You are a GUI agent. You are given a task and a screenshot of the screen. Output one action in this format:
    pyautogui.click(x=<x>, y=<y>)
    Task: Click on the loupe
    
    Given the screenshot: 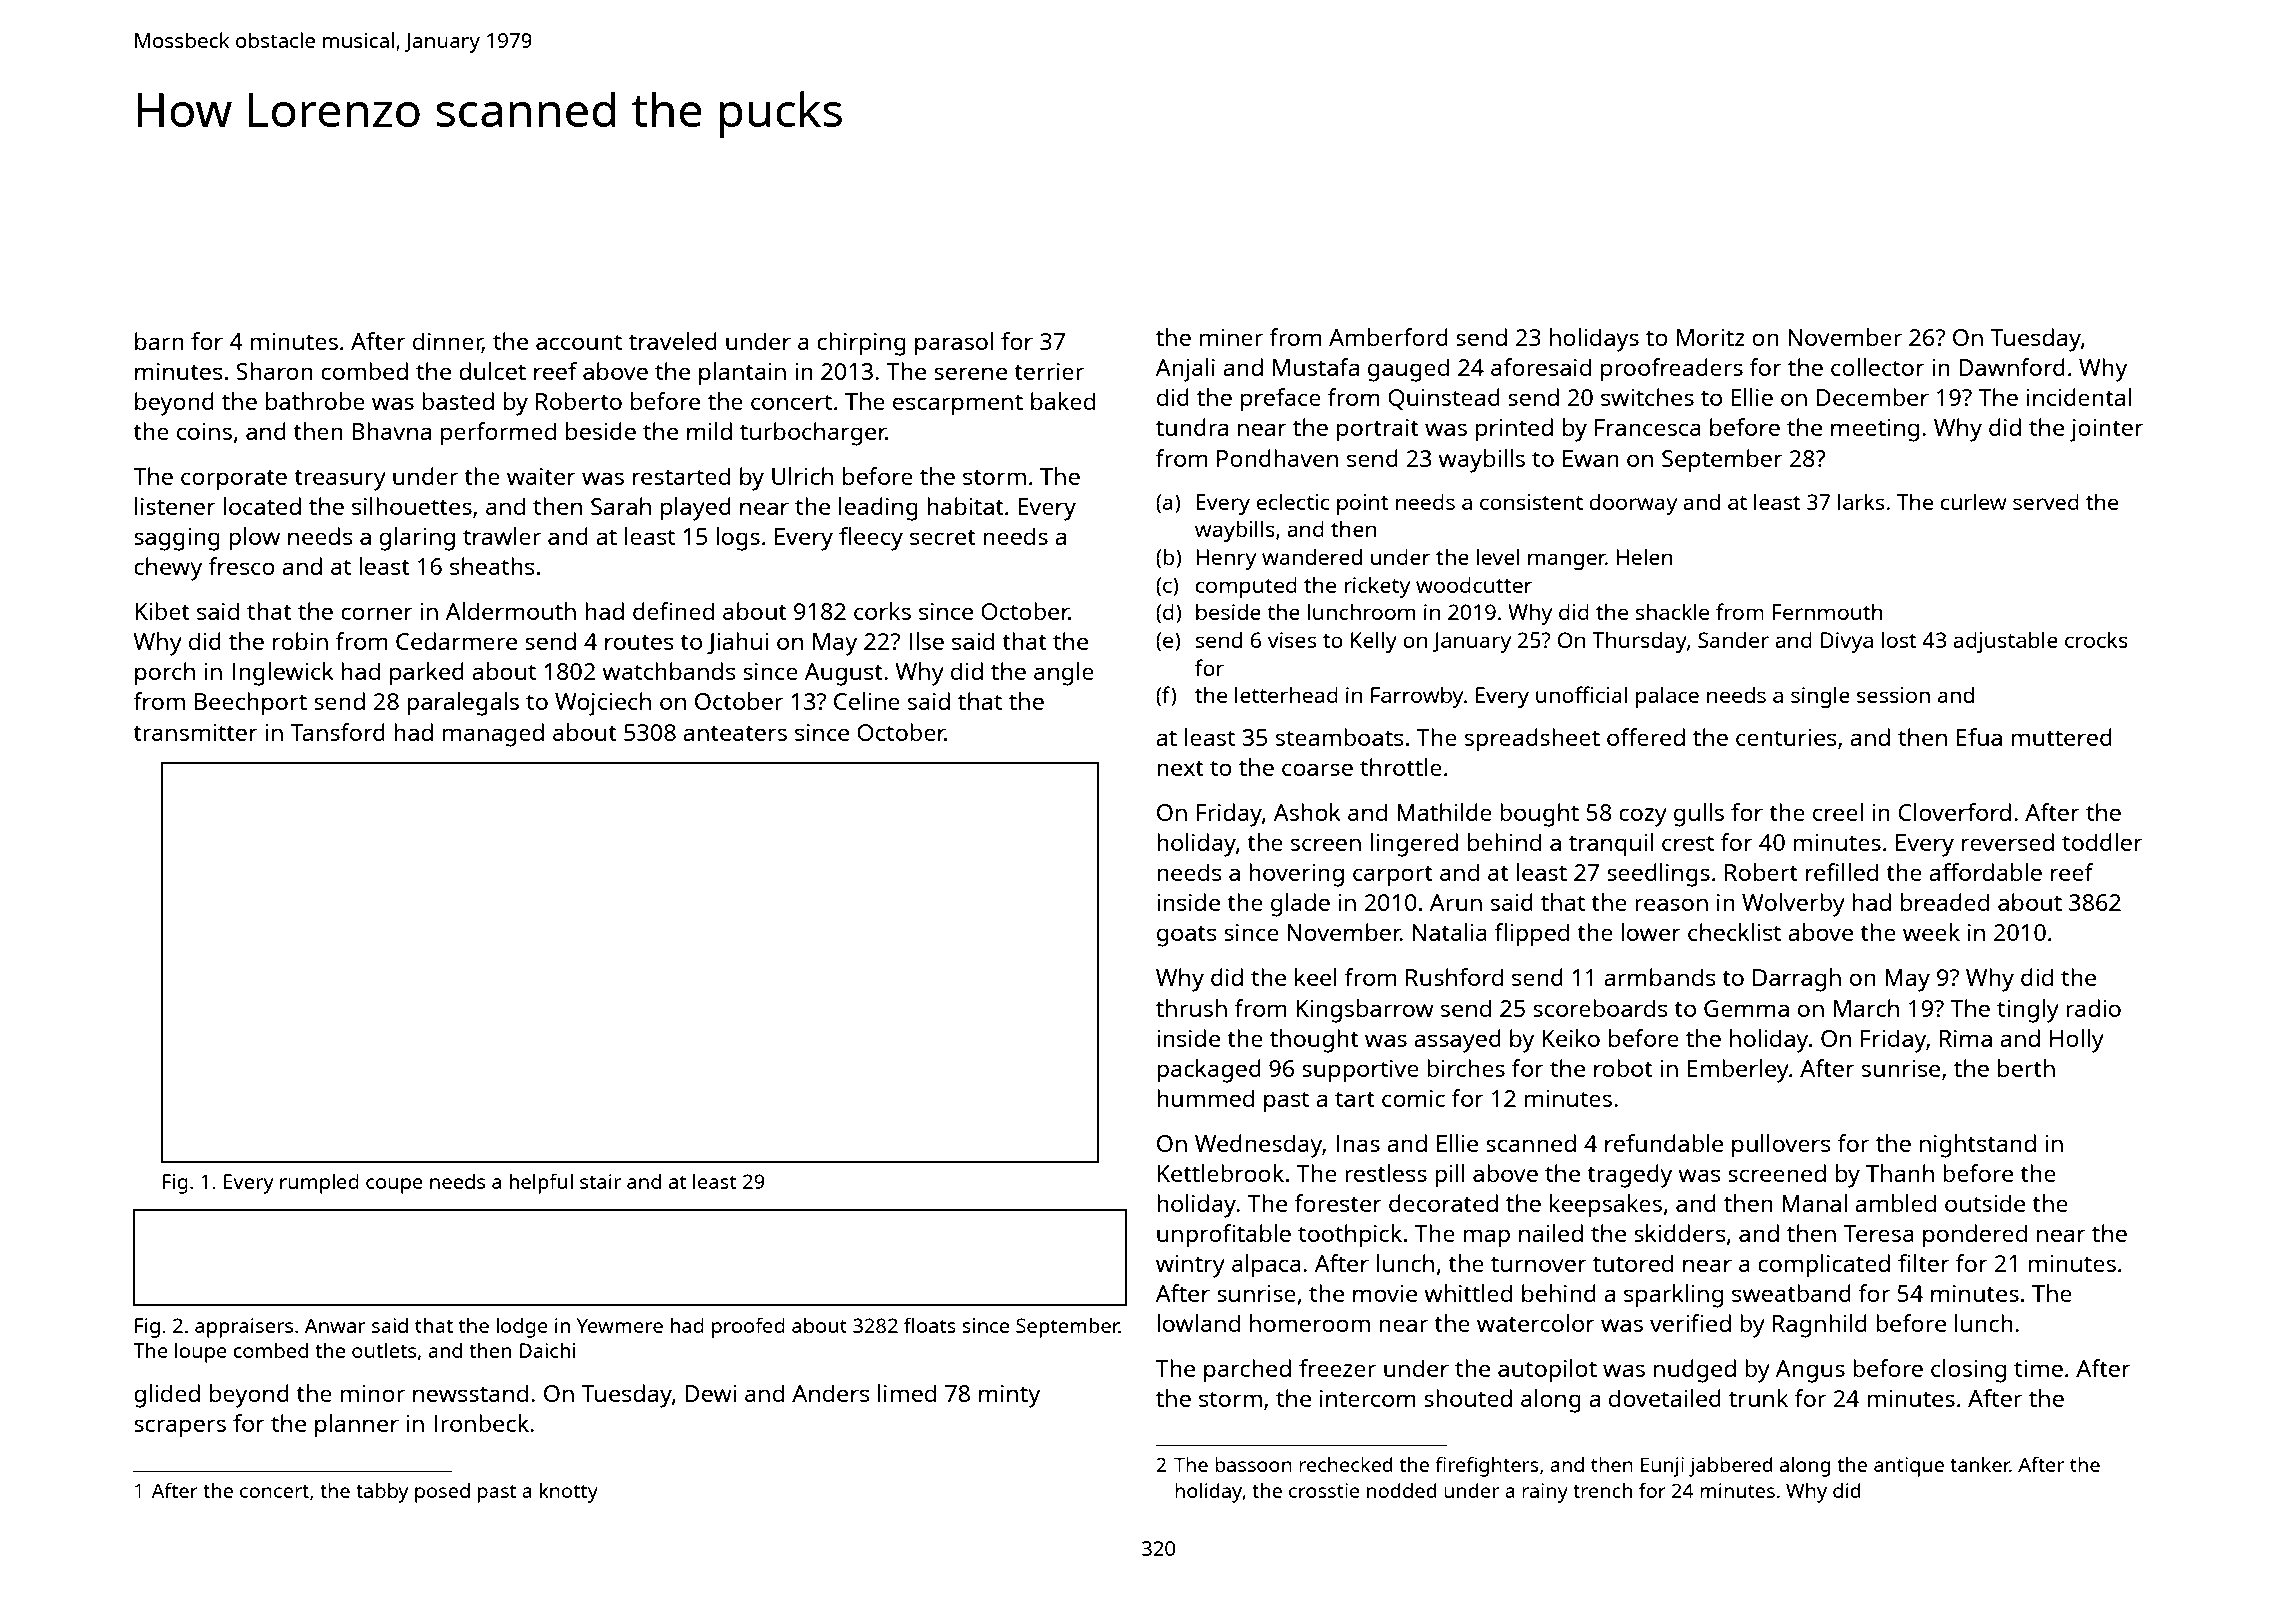 What is the action you would take?
    pyautogui.click(x=201, y=1352)
